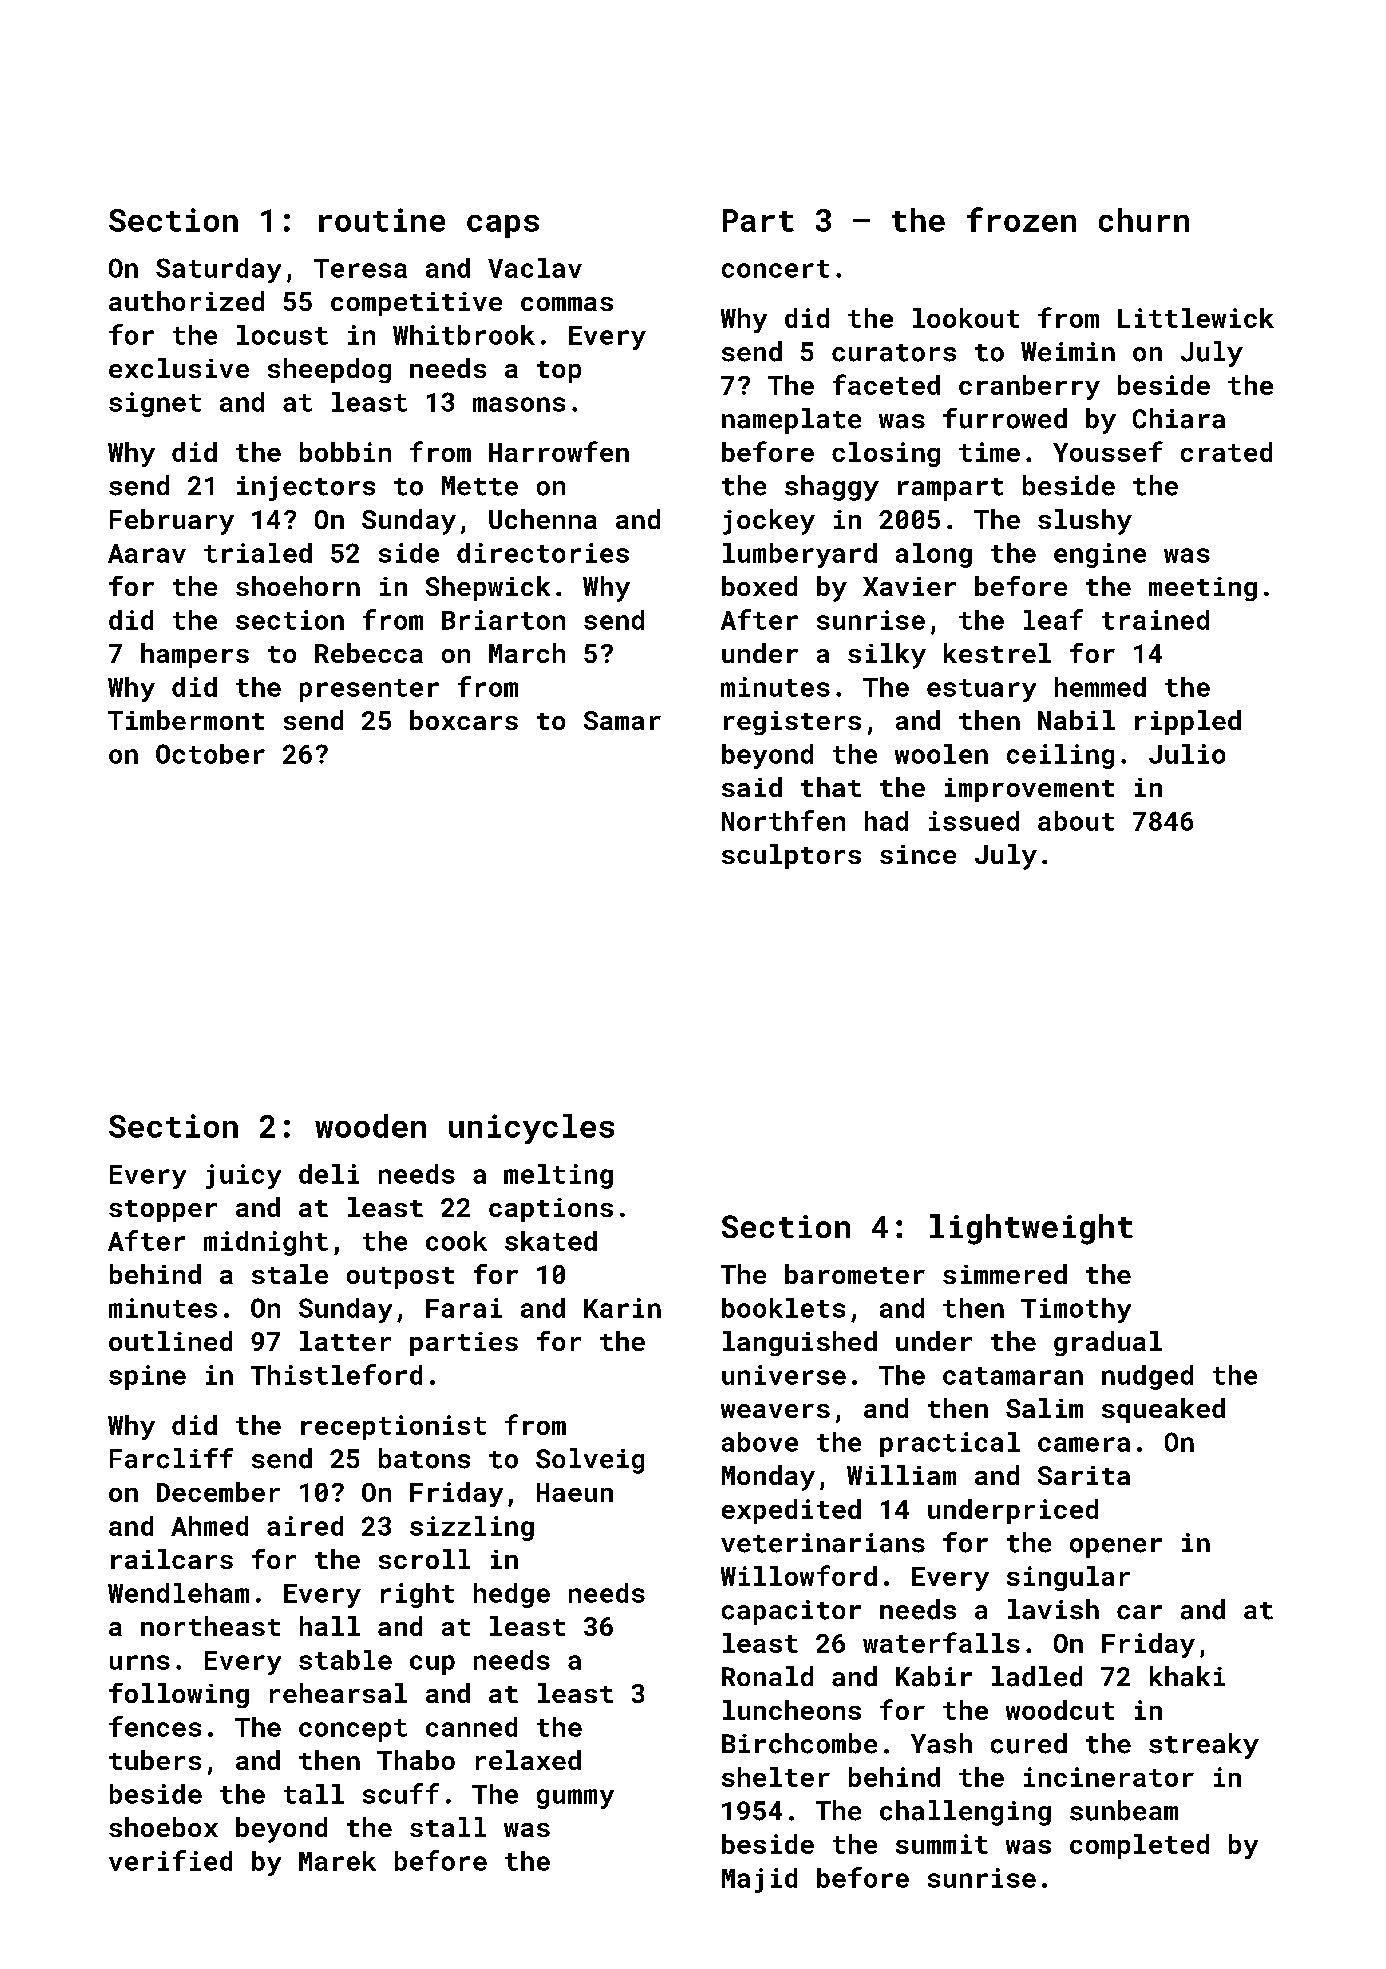 Image resolution: width=1386 pixels, height=1969 pixels. I want to click on William, so click(901, 1475).
